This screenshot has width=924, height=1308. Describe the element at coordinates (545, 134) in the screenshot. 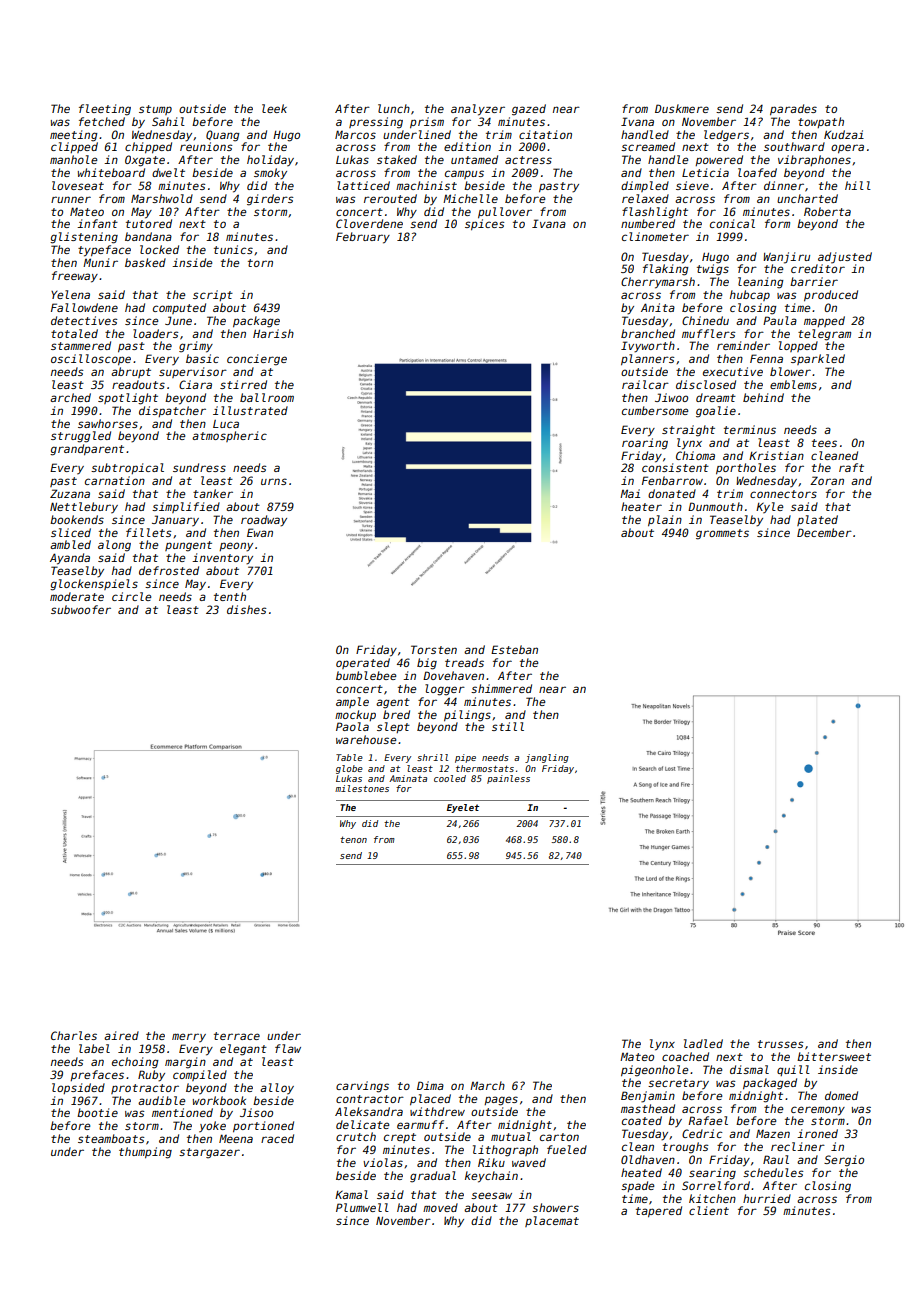

I see `citation` at that location.
